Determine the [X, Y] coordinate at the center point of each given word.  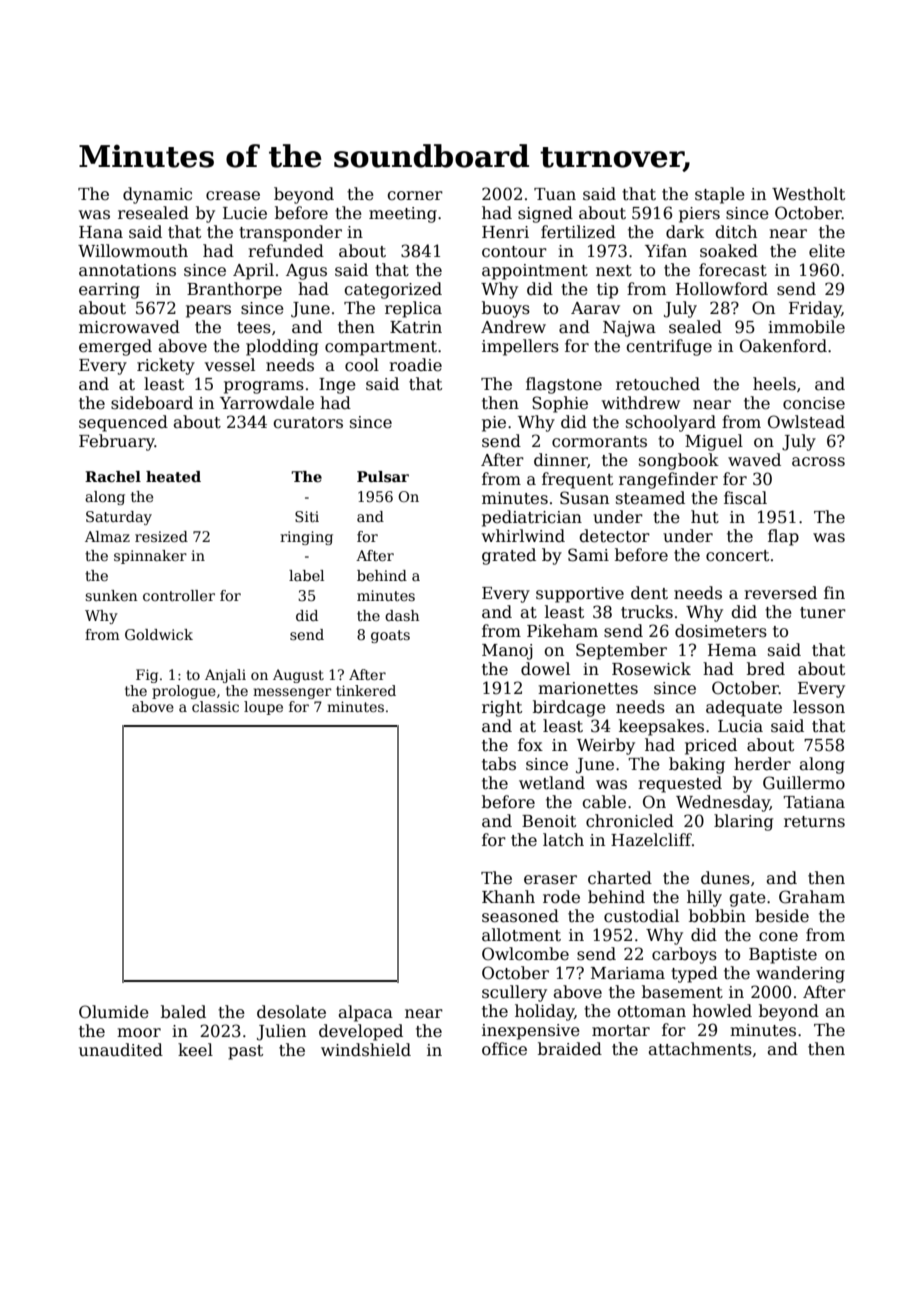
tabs [499, 764]
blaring [744, 822]
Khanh [508, 897]
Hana [101, 232]
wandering [800, 974]
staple [720, 195]
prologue [184, 692]
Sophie [560, 404]
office [504, 1049]
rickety [166, 366]
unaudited [121, 1050]
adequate [744, 708]
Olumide [114, 1012]
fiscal [745, 498]
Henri [505, 232]
